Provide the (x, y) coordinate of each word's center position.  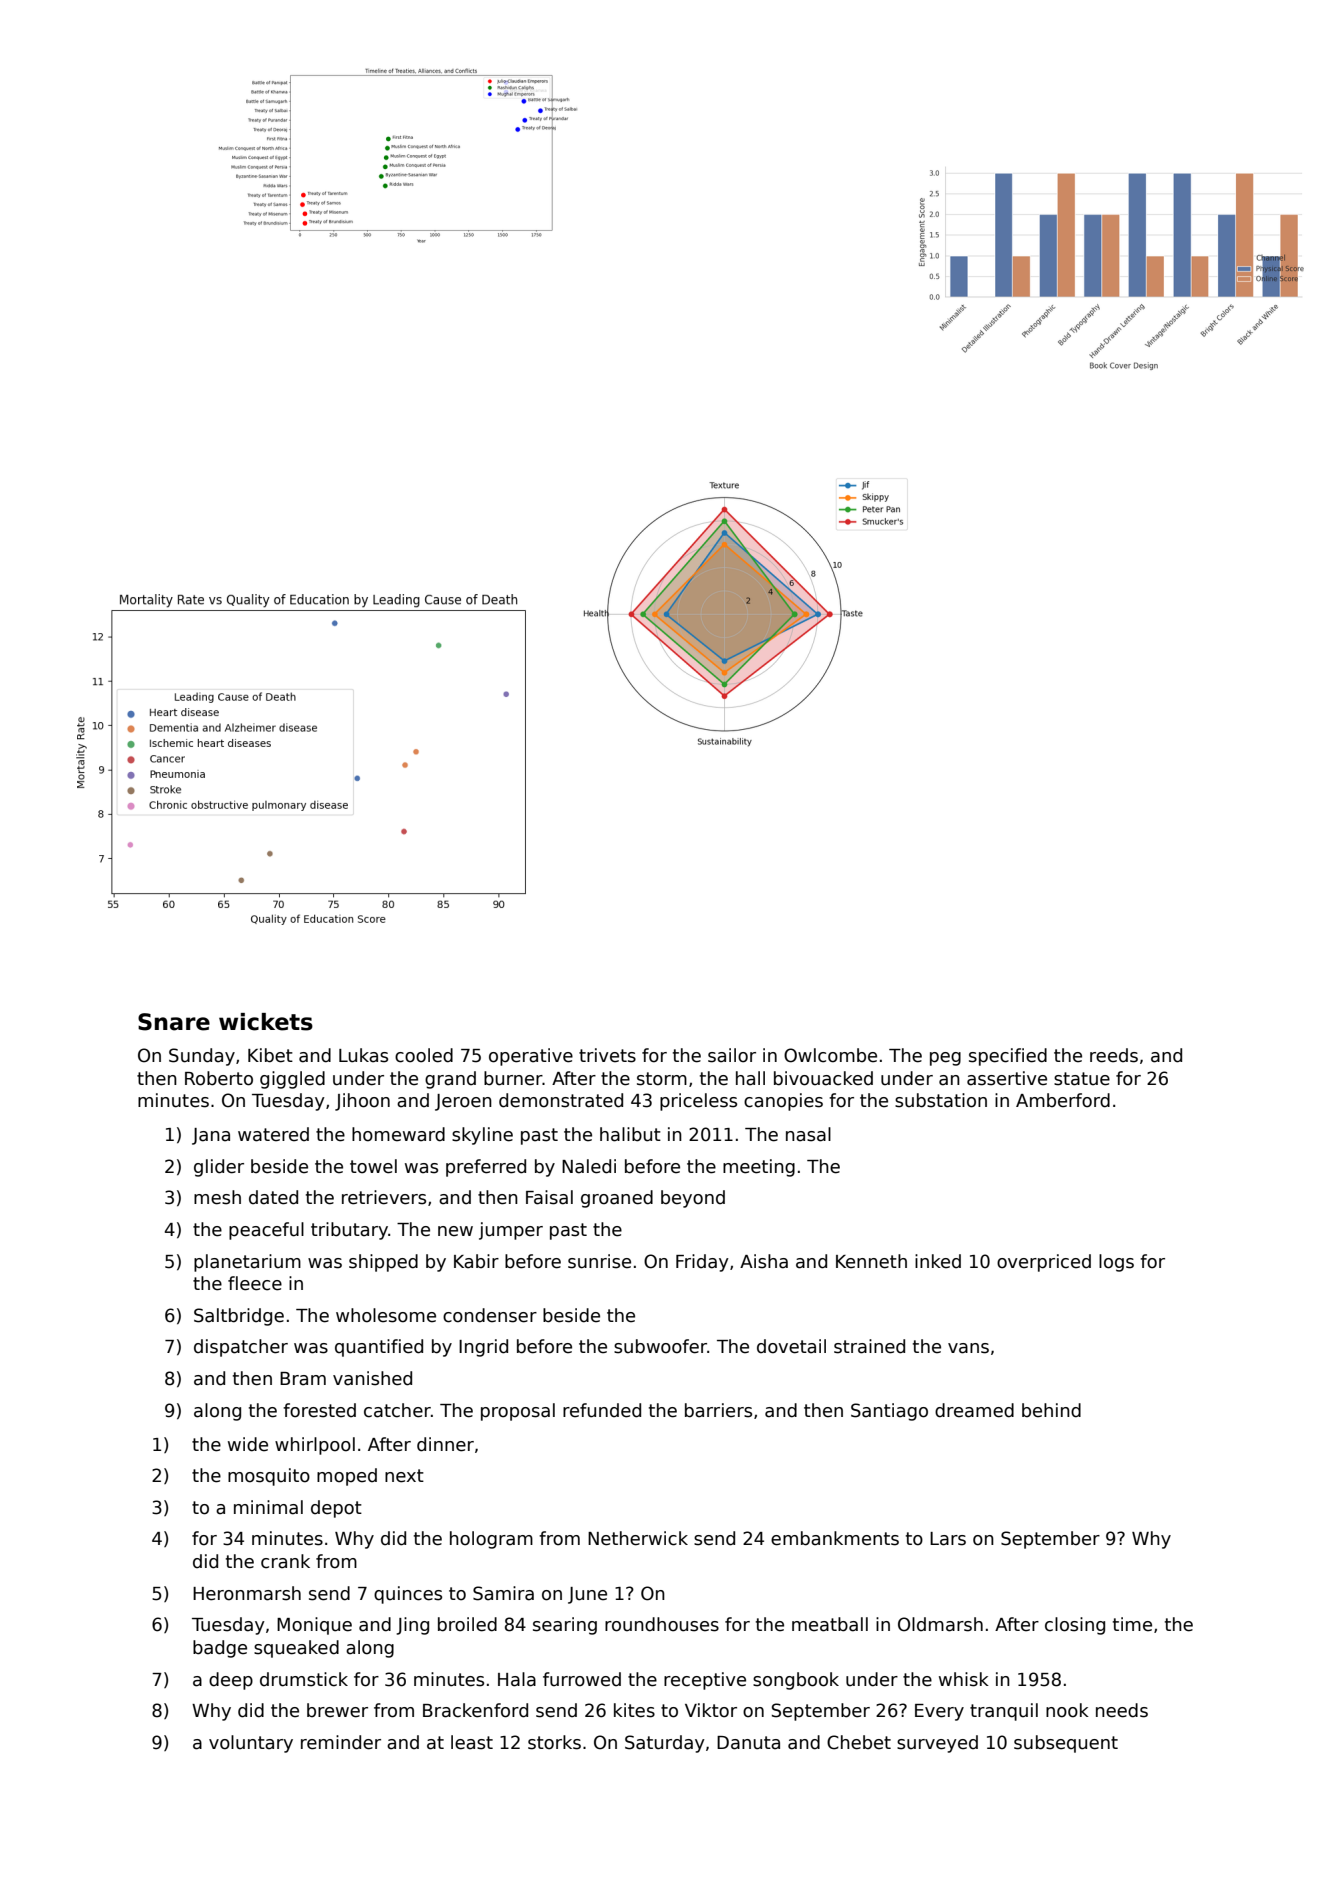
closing (1075, 1626)
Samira (503, 1593)
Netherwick (638, 1538)
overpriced (1044, 1263)
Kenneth (871, 1261)
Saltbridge (239, 1317)
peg (945, 1059)
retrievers (384, 1197)
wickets (266, 1022)
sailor (732, 1055)
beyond (693, 1199)
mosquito (269, 1477)
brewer (337, 1710)
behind (1051, 1410)
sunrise (599, 1261)
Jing (412, 1626)
